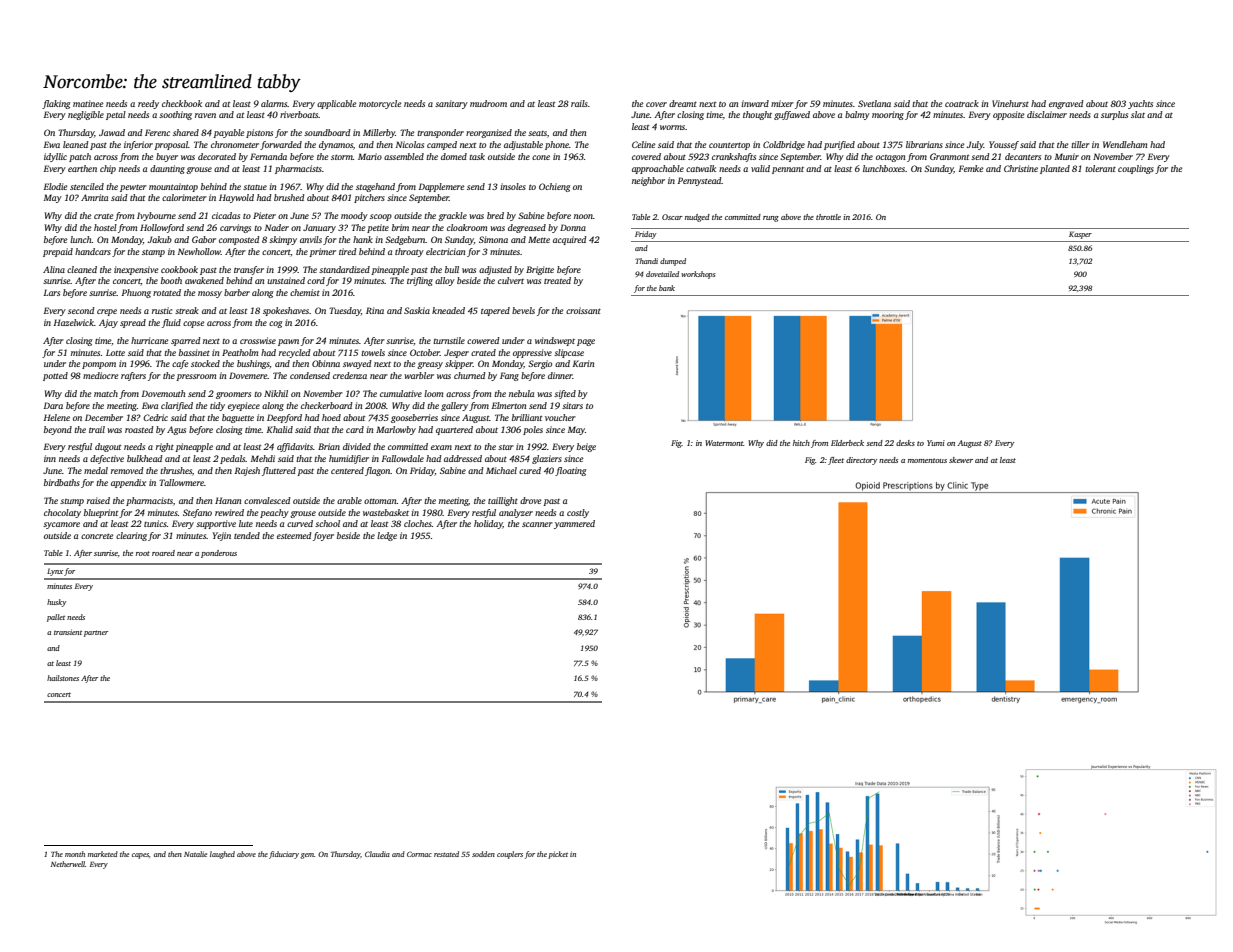  Describe the element at coordinates (683, 103) in the document. I see `dreamt` at that location.
